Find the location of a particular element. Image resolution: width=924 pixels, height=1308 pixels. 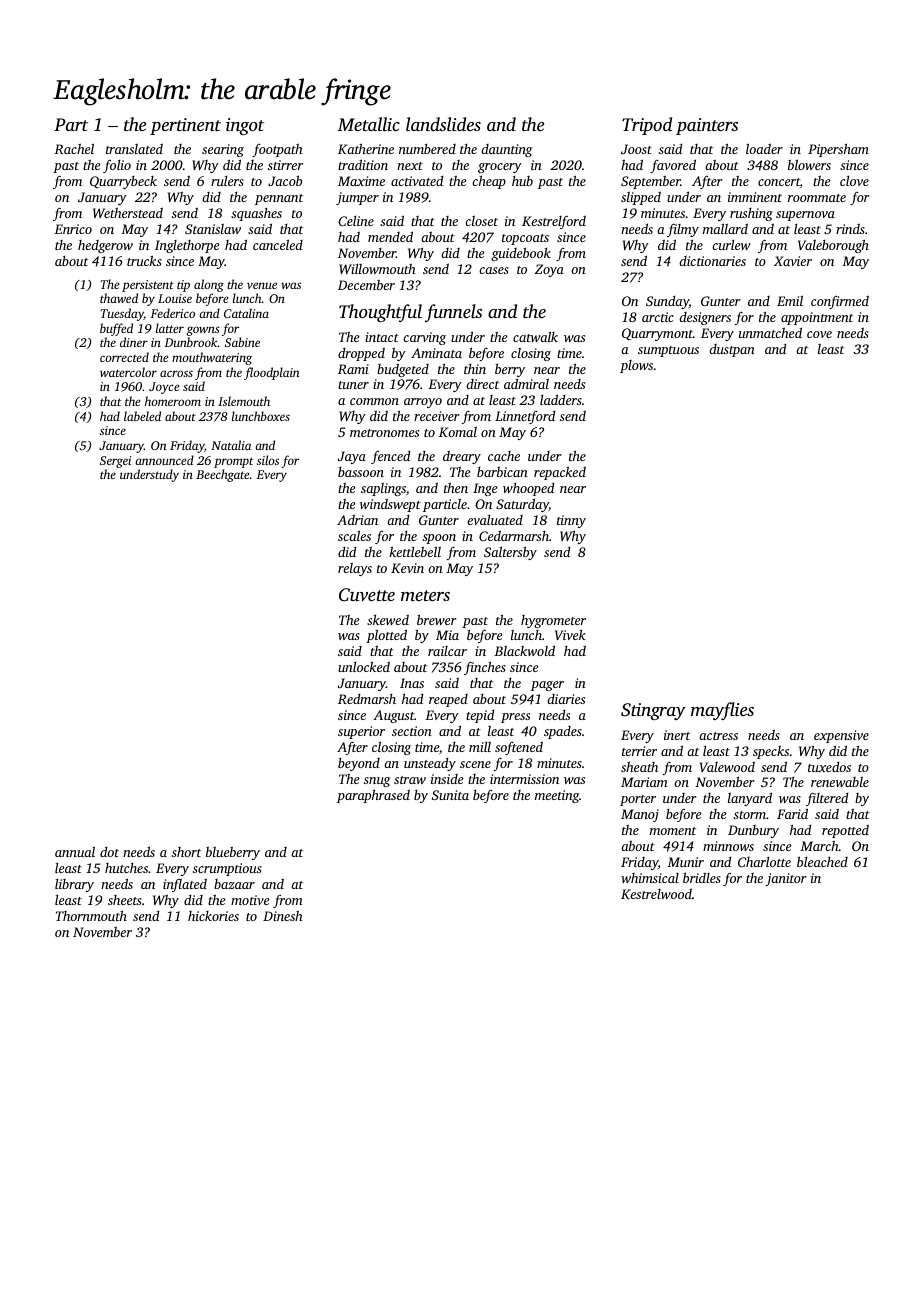

Thornmouth is located at coordinates (91, 915).
